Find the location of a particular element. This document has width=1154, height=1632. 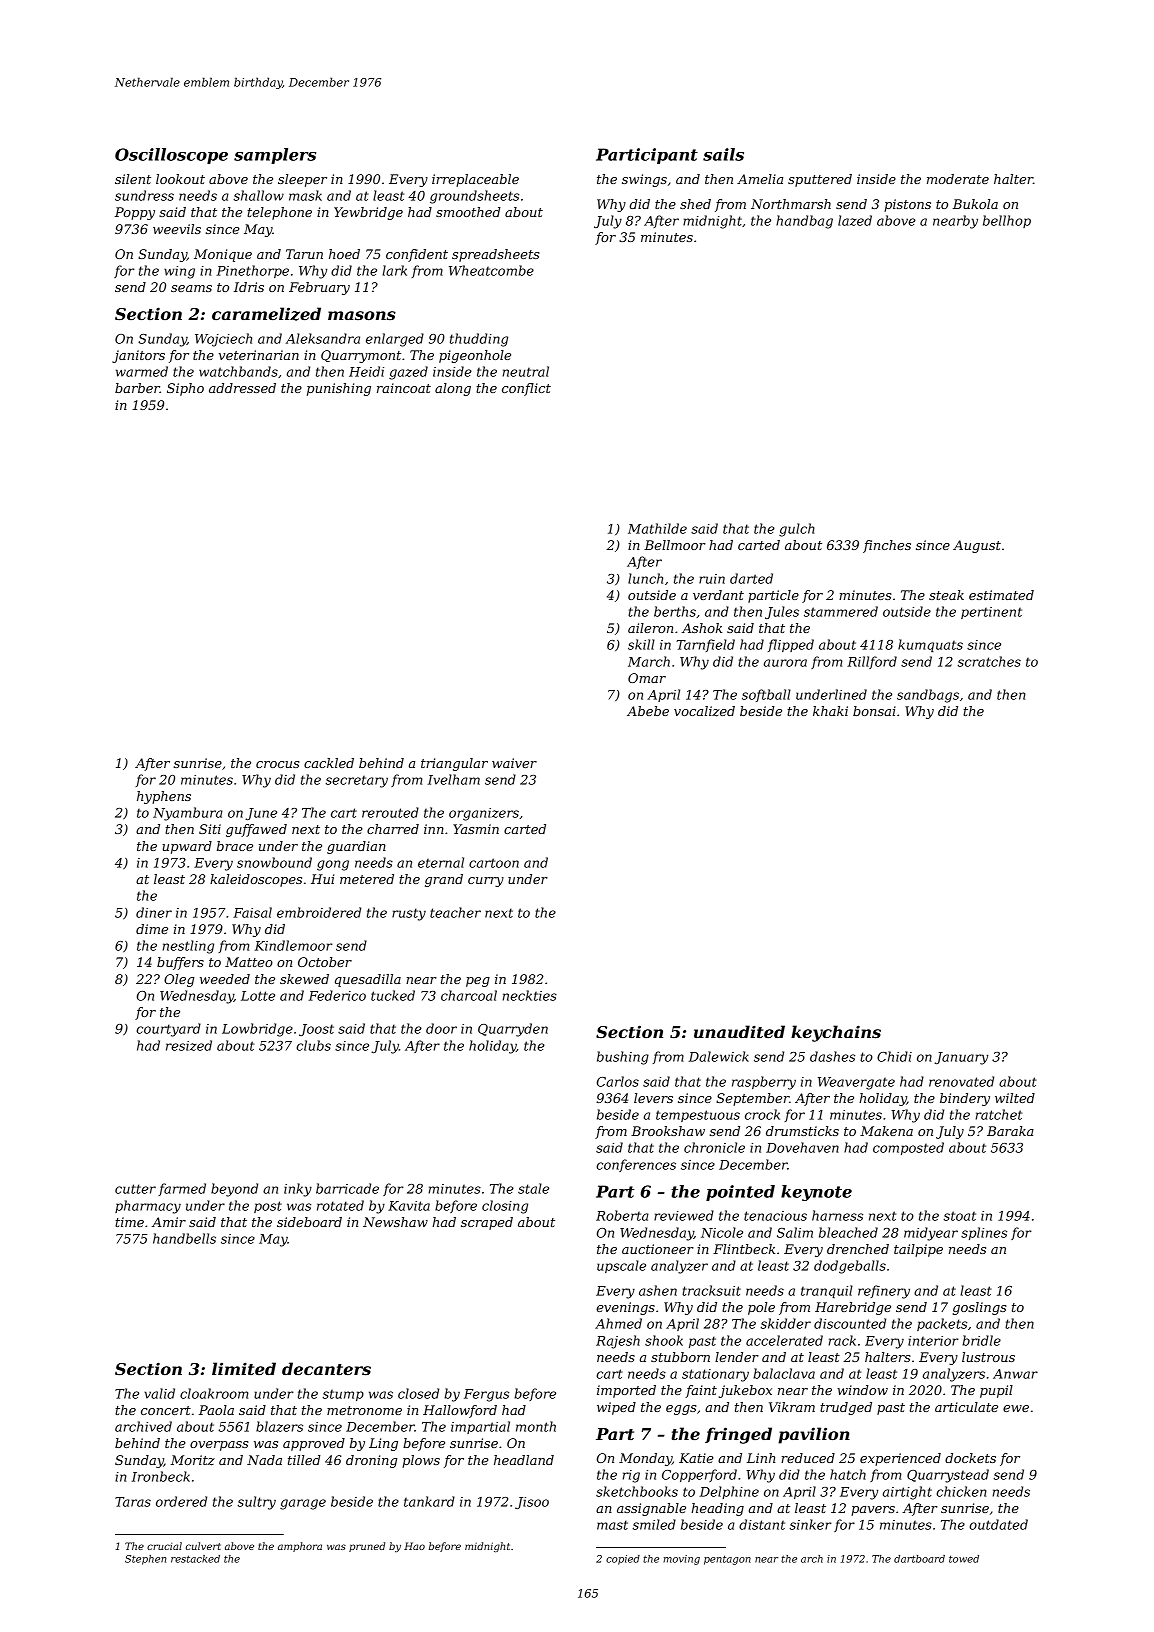

Bukola is located at coordinates (975, 204).
